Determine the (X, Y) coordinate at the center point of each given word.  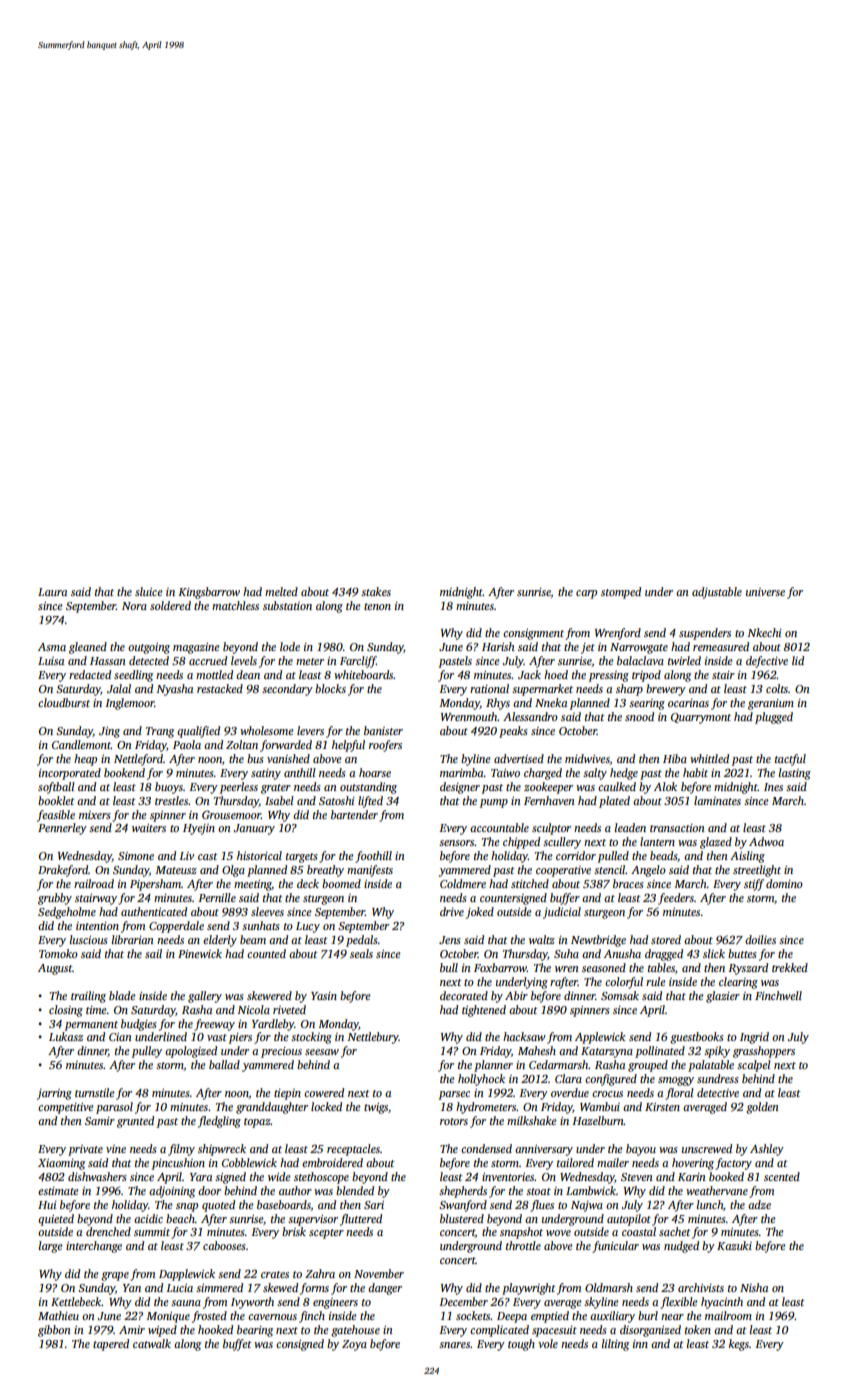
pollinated (660, 1052)
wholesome (267, 730)
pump (494, 803)
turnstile (95, 1092)
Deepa (512, 1317)
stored (666, 939)
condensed (486, 1148)
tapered (111, 1345)
